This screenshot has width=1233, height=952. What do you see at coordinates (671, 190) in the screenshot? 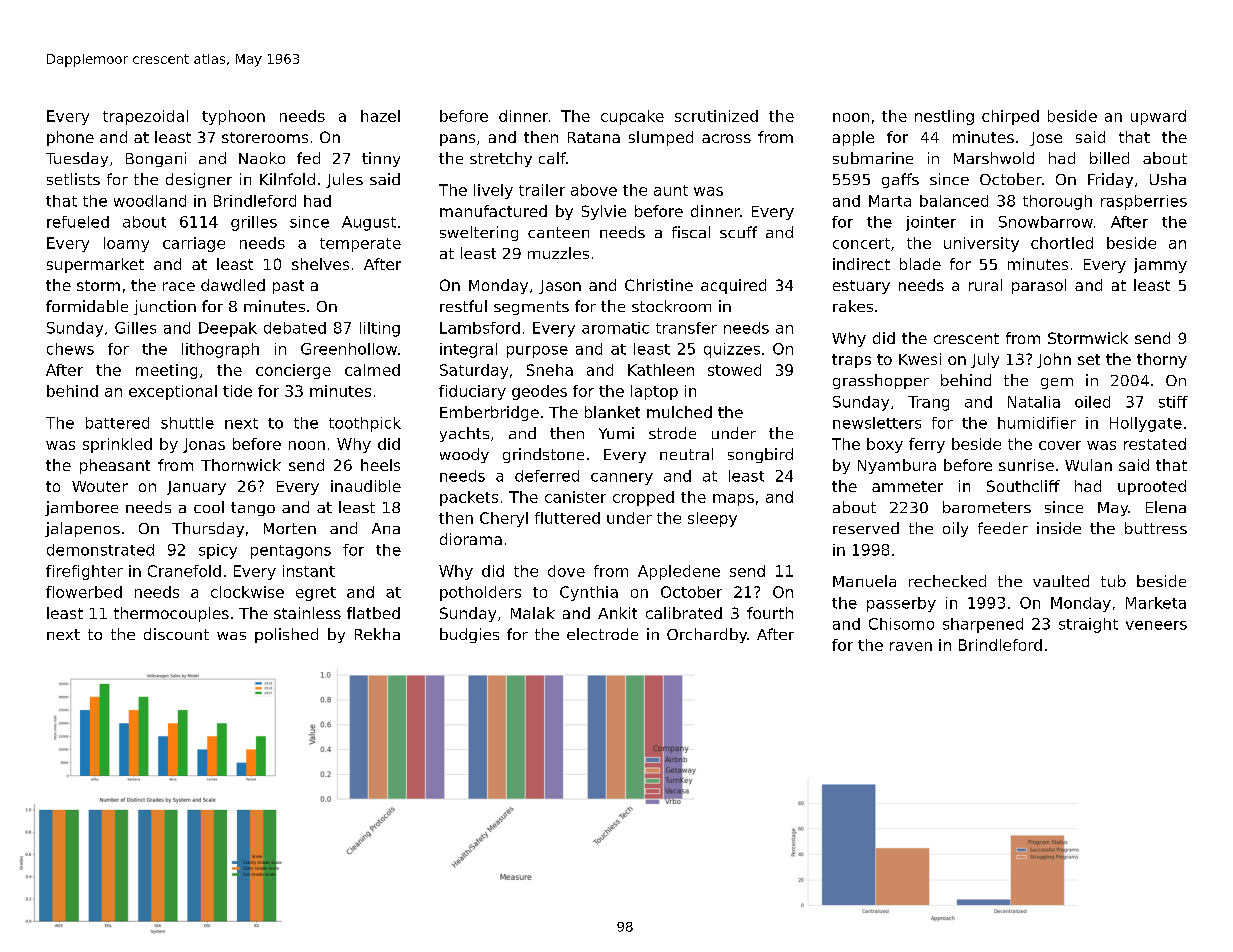
I see `aunt` at bounding box center [671, 190].
